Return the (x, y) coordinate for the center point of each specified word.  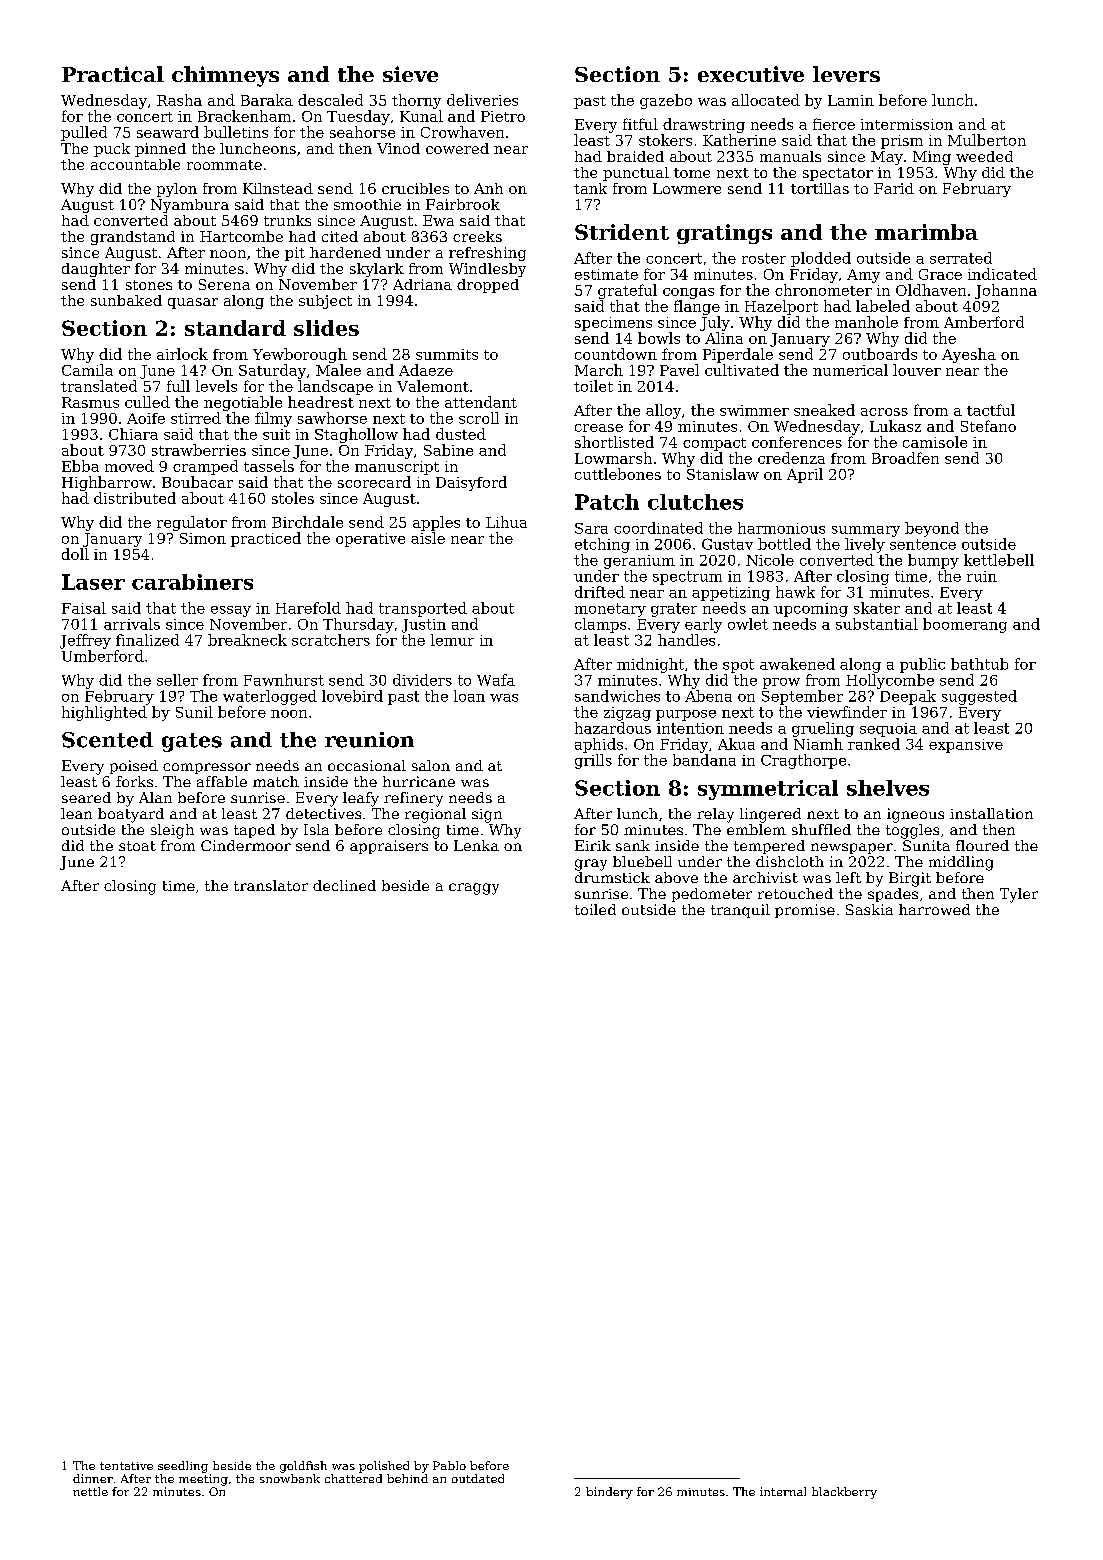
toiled (595, 909)
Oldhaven (931, 290)
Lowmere (687, 188)
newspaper (852, 848)
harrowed (934, 909)
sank (633, 845)
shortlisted (614, 442)
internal (783, 1491)
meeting (203, 1480)
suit (276, 434)
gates (192, 742)
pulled (84, 133)
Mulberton (987, 140)
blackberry (844, 1493)
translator (271, 885)
